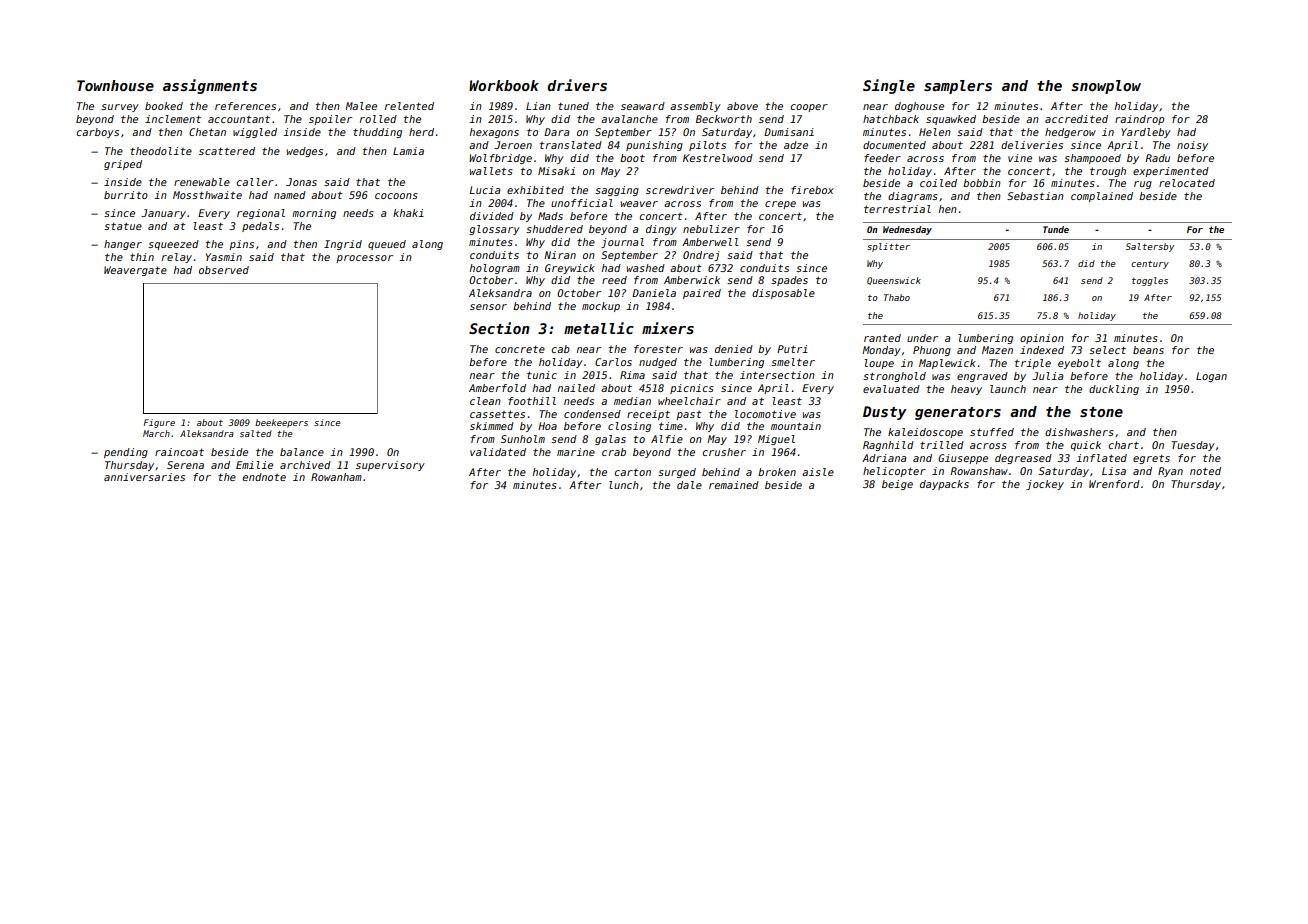  What do you see at coordinates (115, 85) in the screenshot?
I see `Townhouse` at bounding box center [115, 85].
